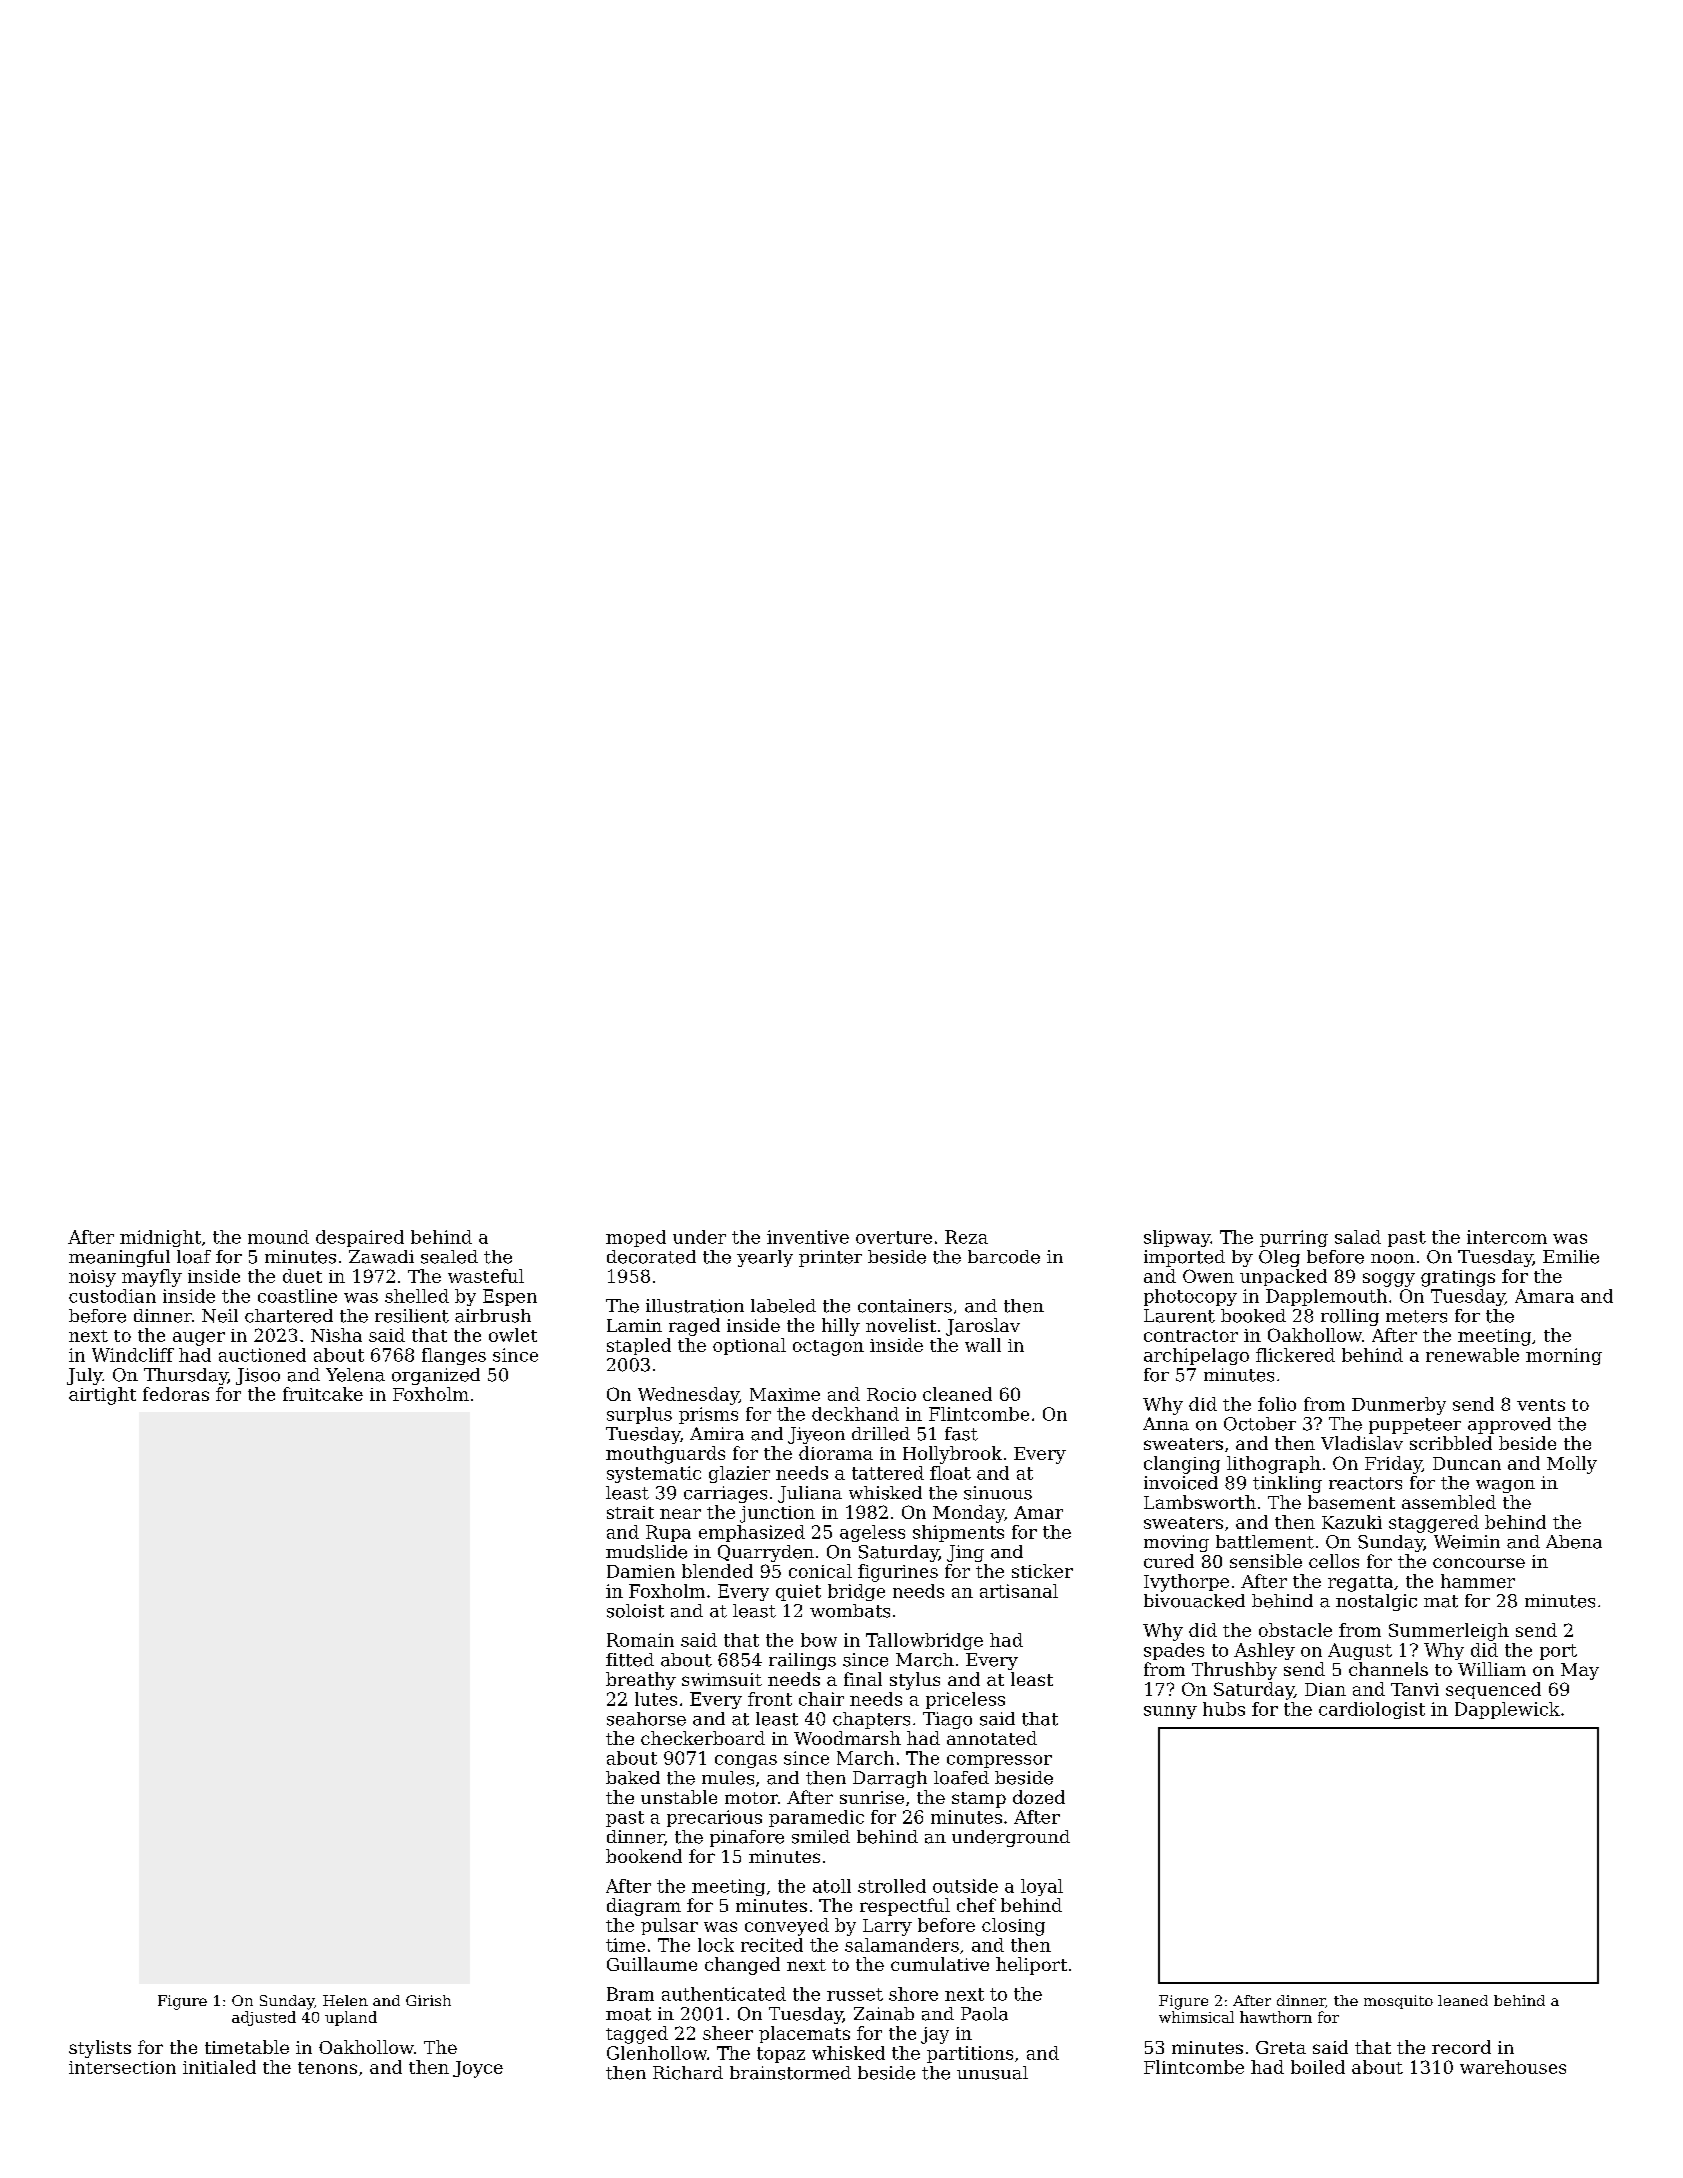 This screenshot has height=2178, width=1683. I want to click on diagram, so click(644, 1907).
